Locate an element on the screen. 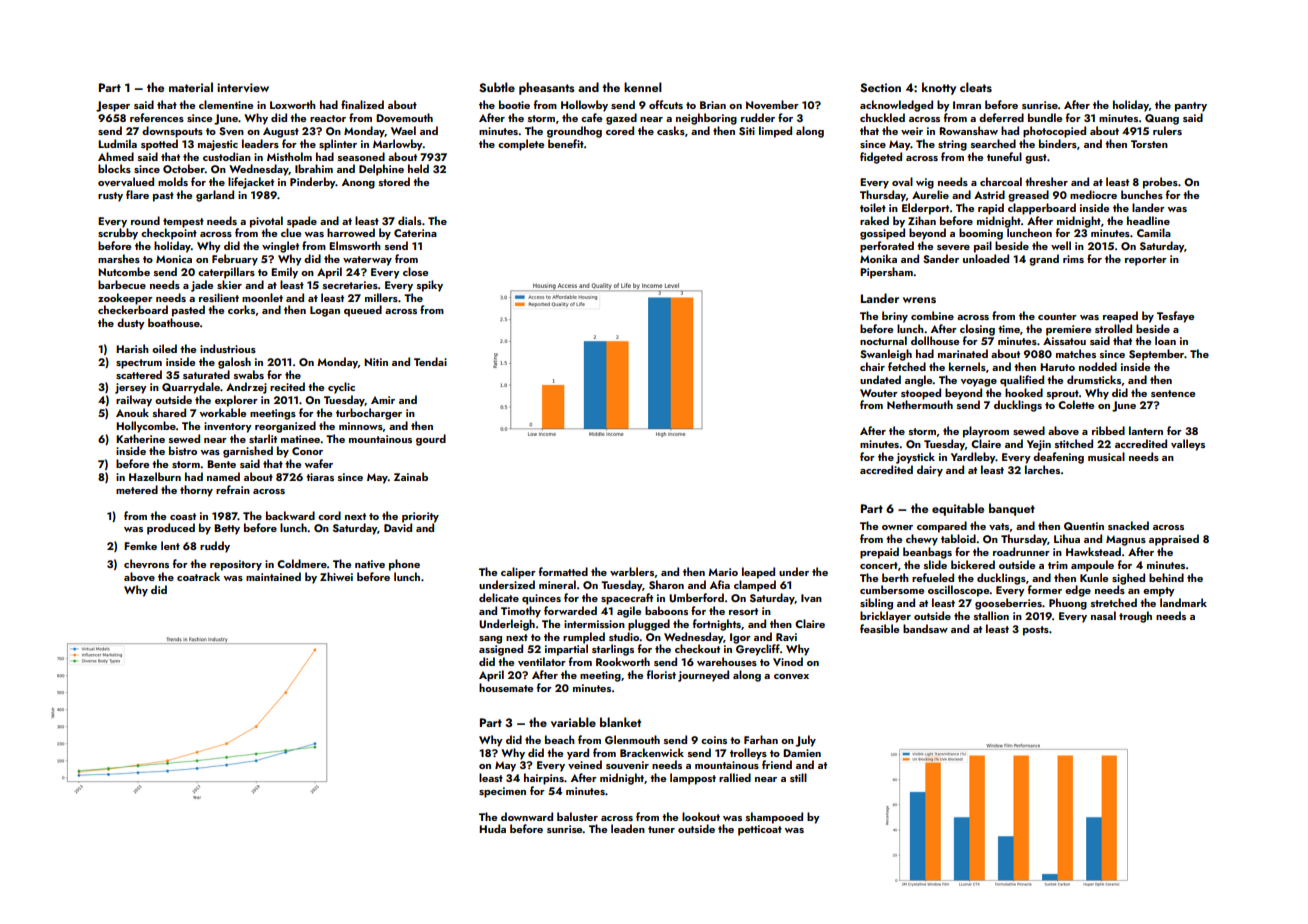  Zainab is located at coordinates (411, 476).
